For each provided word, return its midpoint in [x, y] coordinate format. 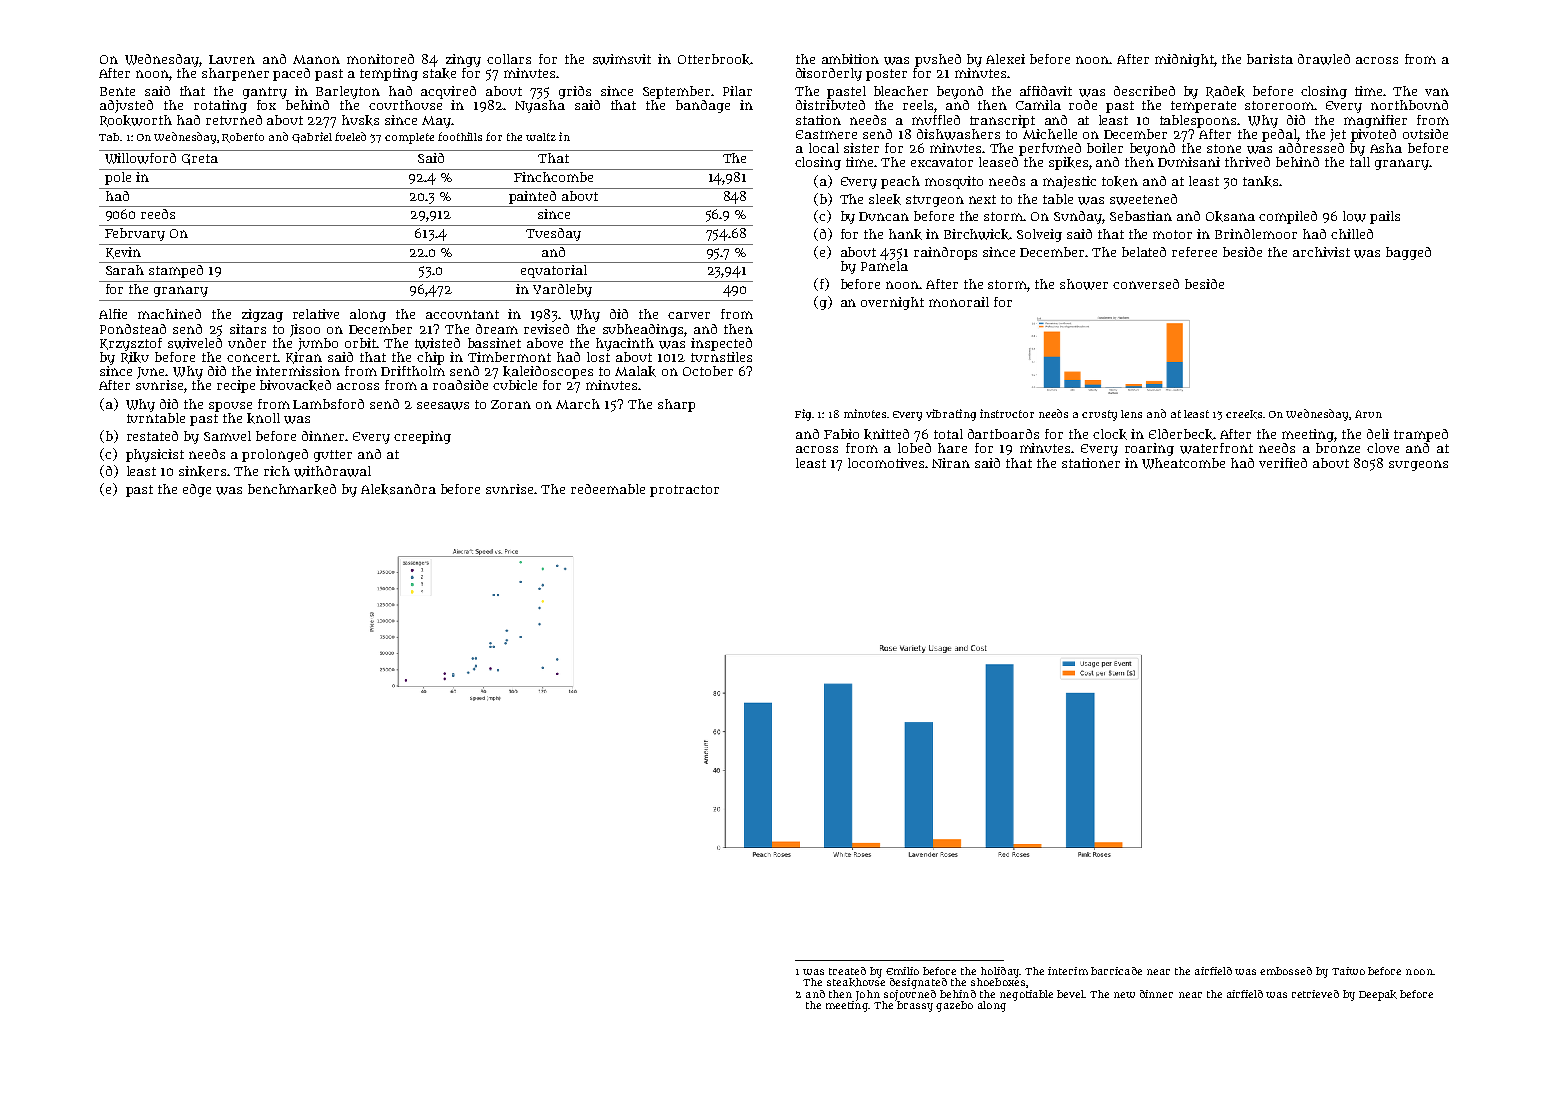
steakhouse [856, 982]
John [868, 995]
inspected [721, 344]
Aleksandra [398, 489]
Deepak [1378, 995]
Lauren [232, 59]
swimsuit [622, 59]
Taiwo [1348, 971]
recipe [236, 386]
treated [847, 971]
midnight [1184, 60]
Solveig [1039, 235]
